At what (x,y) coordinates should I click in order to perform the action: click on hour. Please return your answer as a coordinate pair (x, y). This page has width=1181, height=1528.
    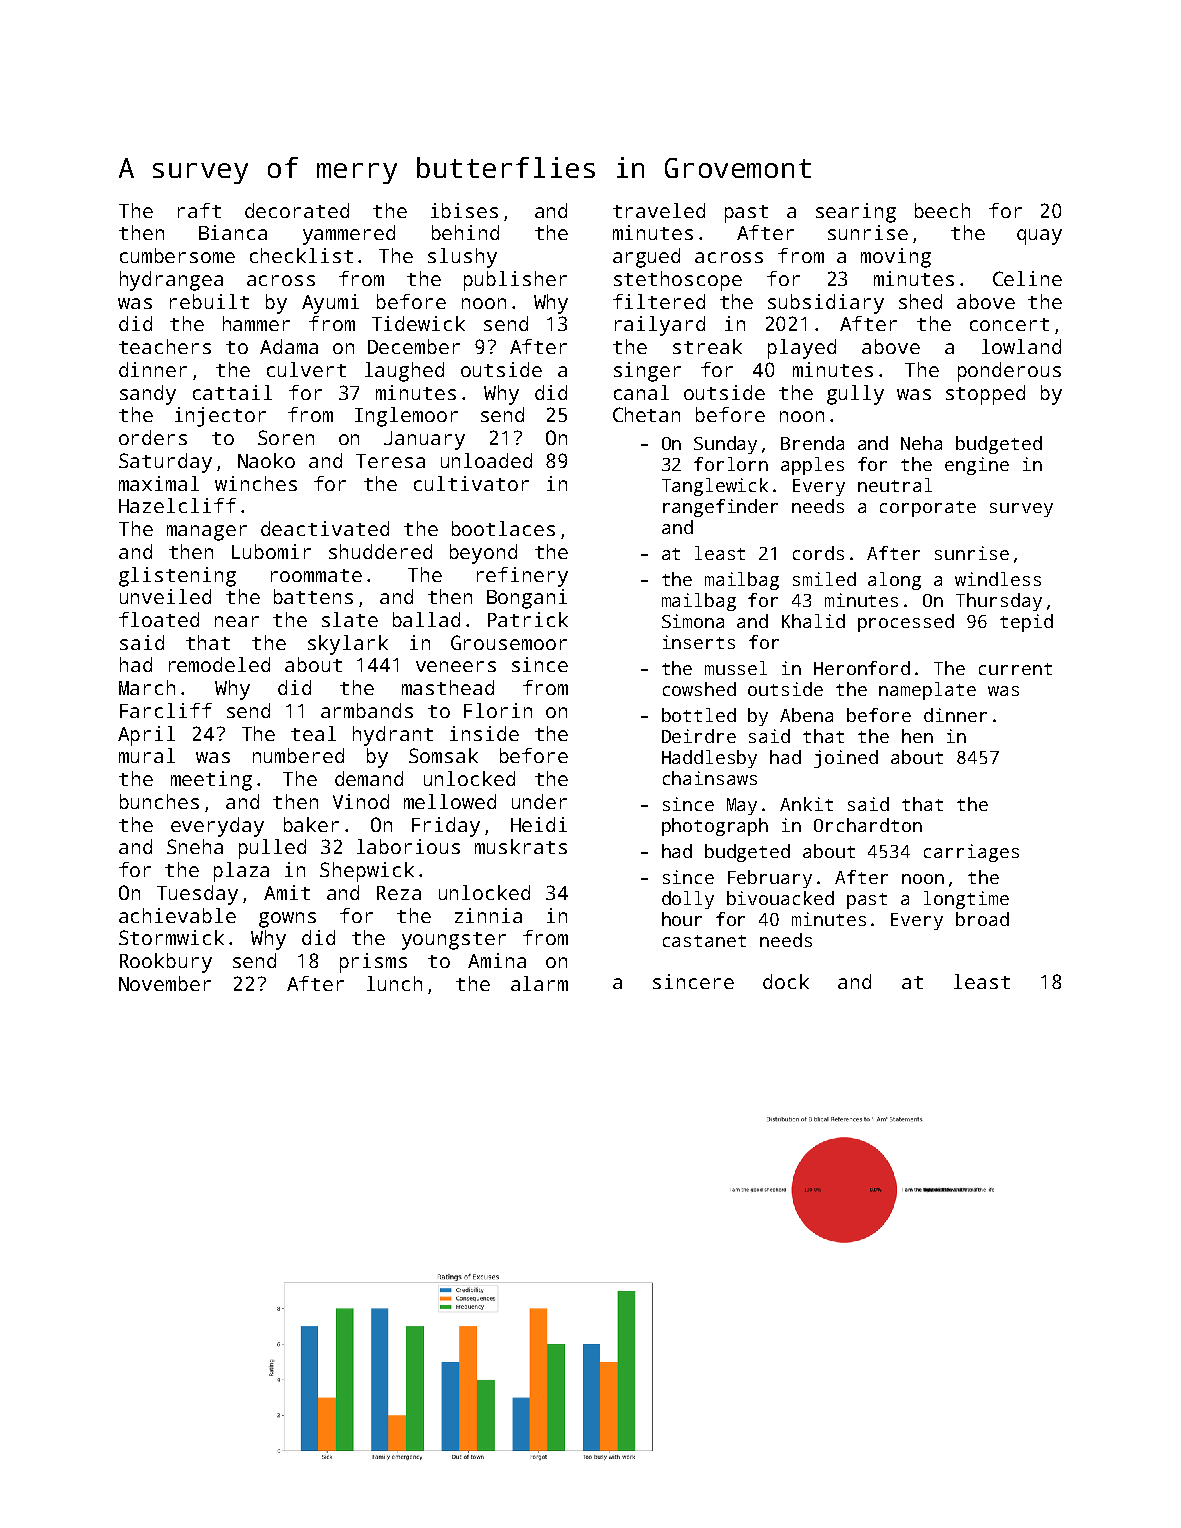
    Looking at the image, I should click on (682, 919).
